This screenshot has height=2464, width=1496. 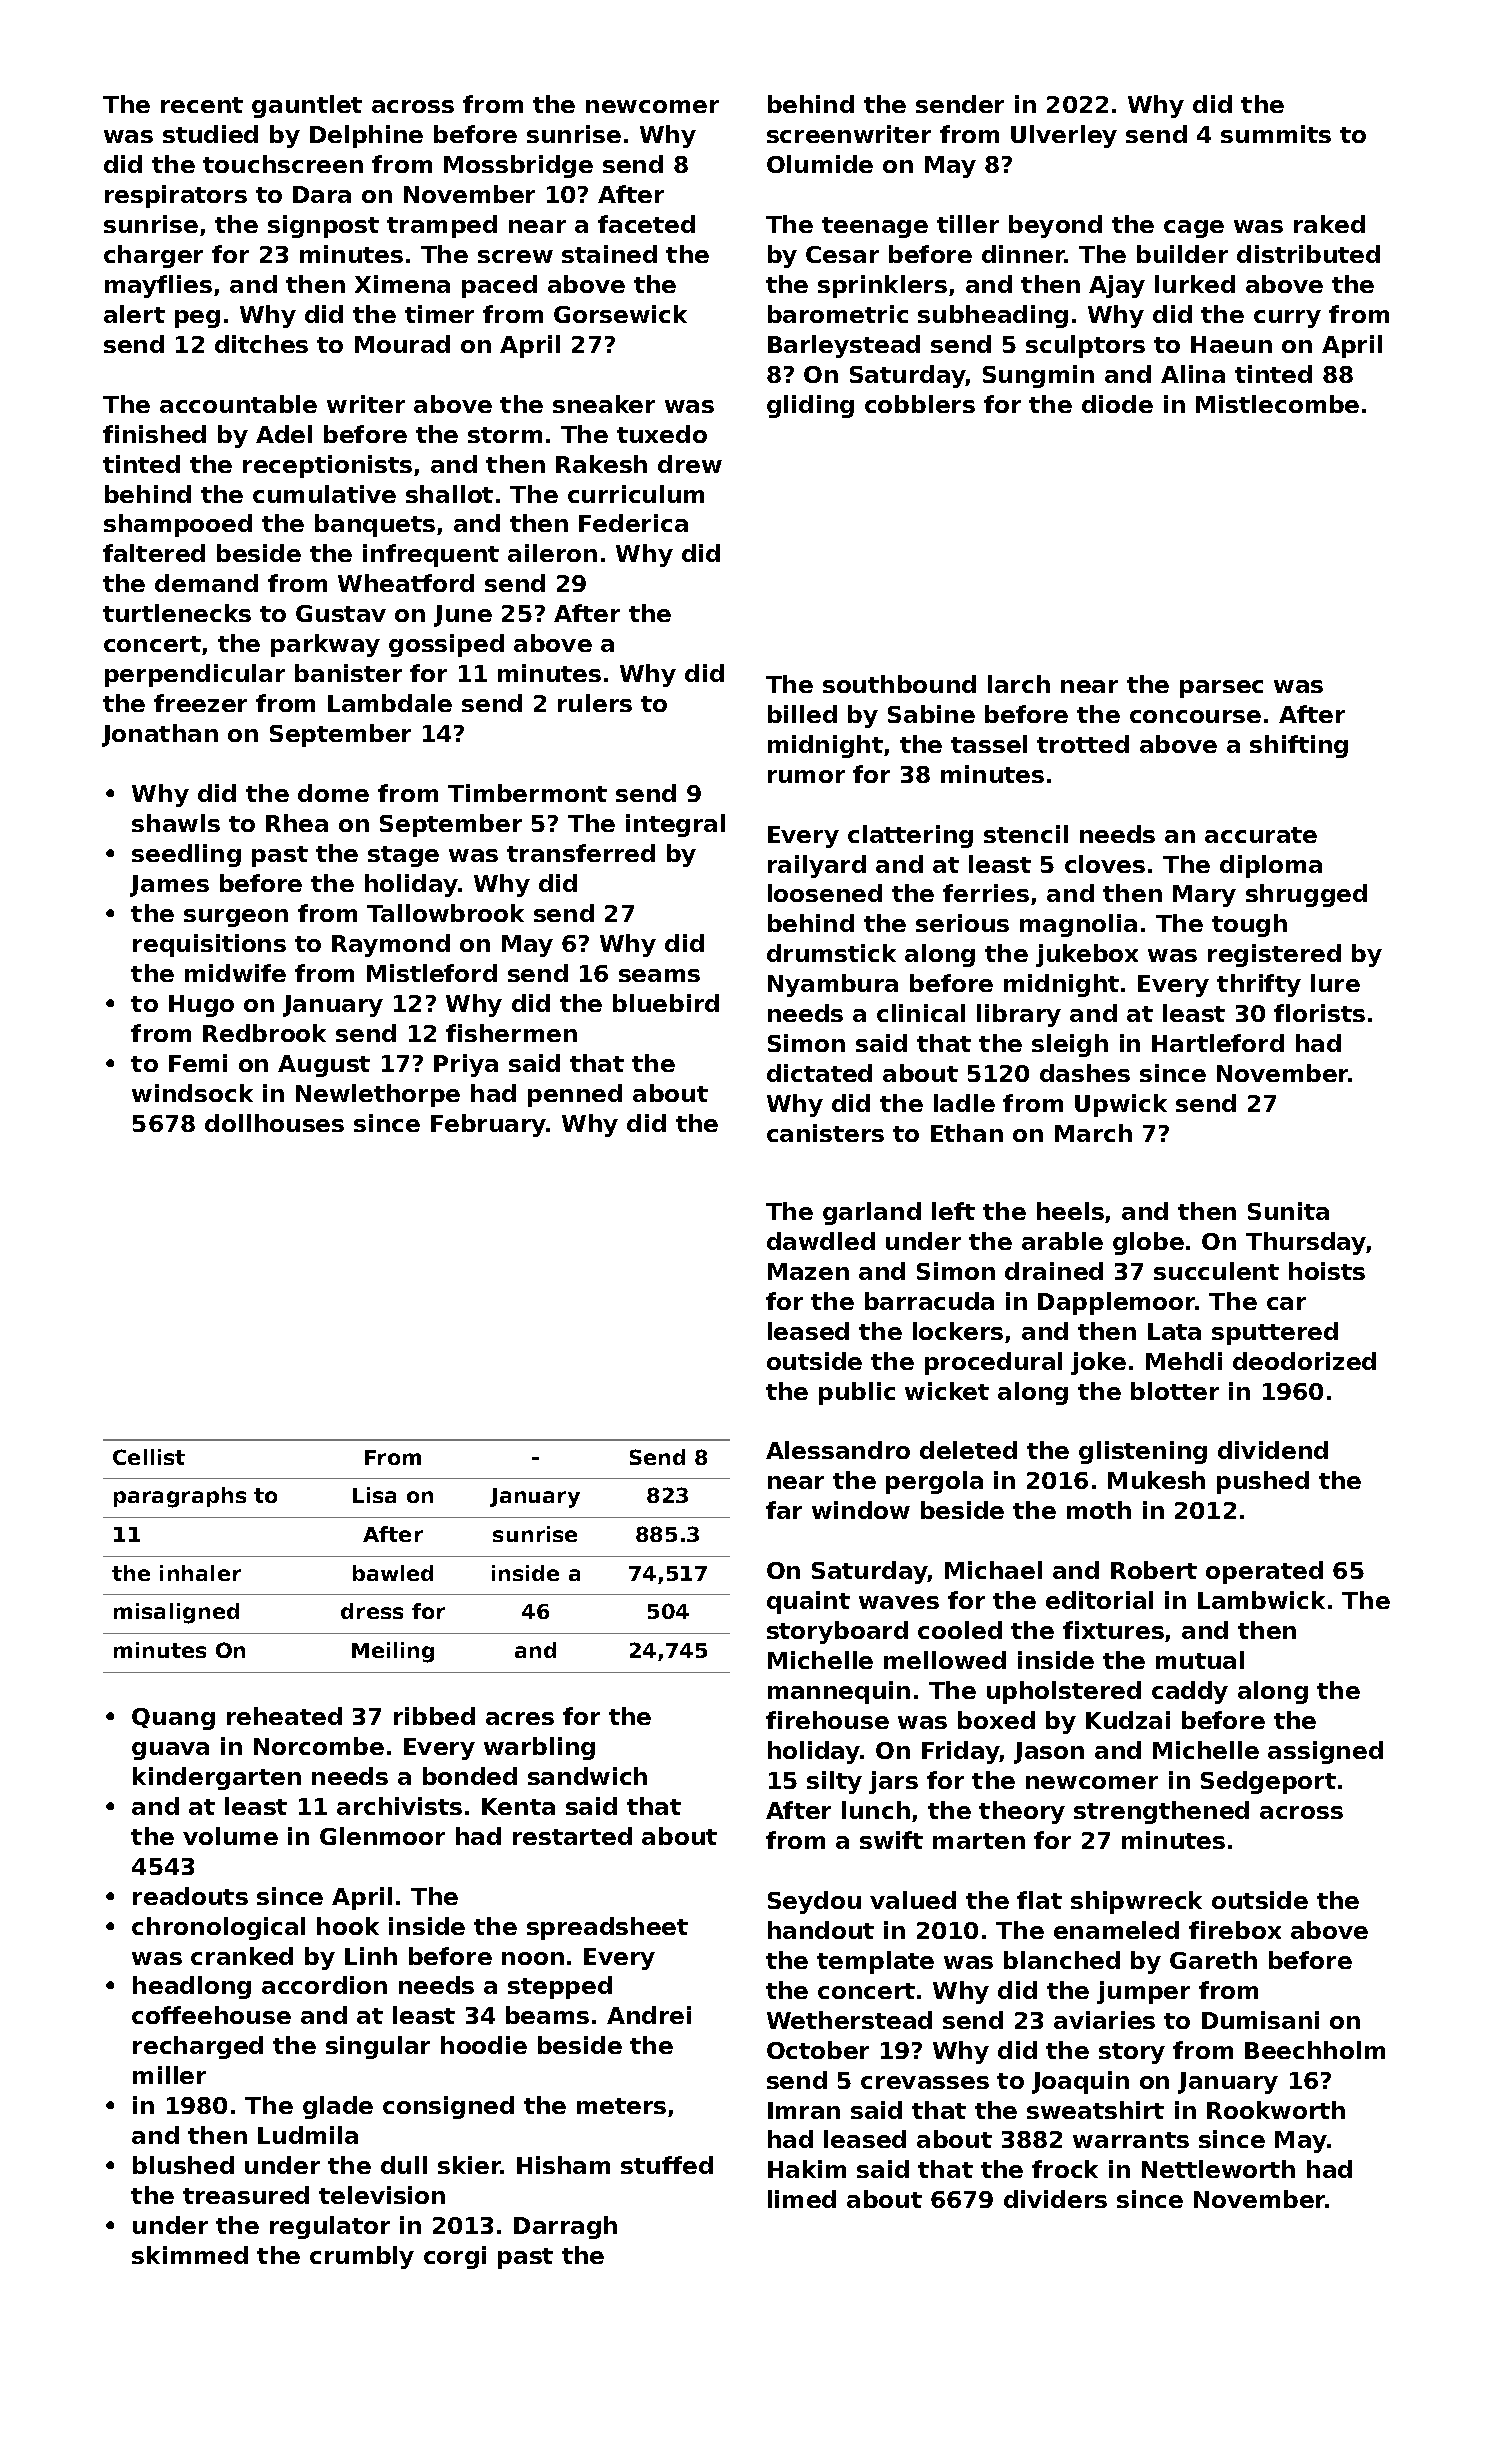 I want to click on stuffed, so click(x=667, y=2165).
